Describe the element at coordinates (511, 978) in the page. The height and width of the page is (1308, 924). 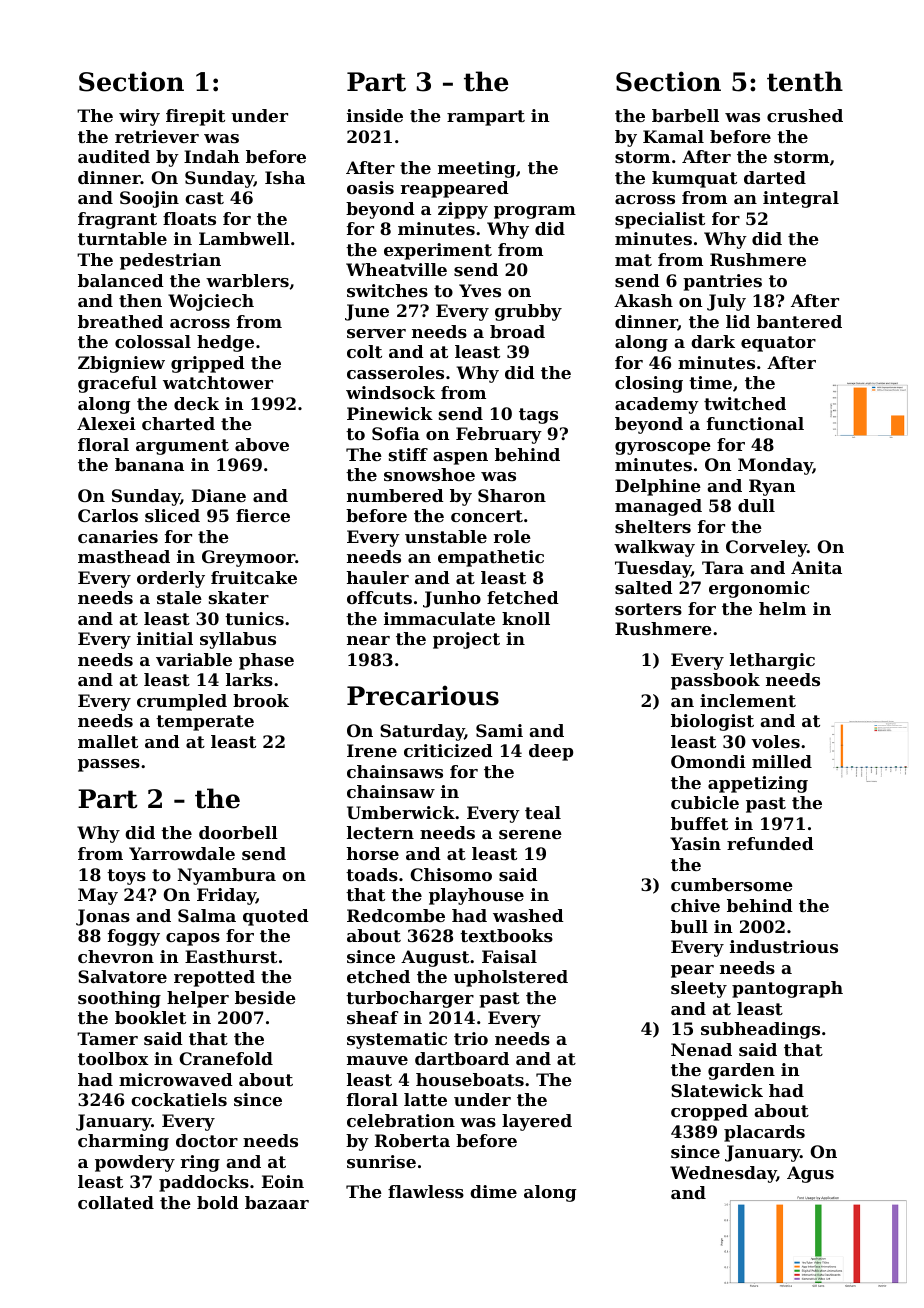
I see `upholstered` at that location.
